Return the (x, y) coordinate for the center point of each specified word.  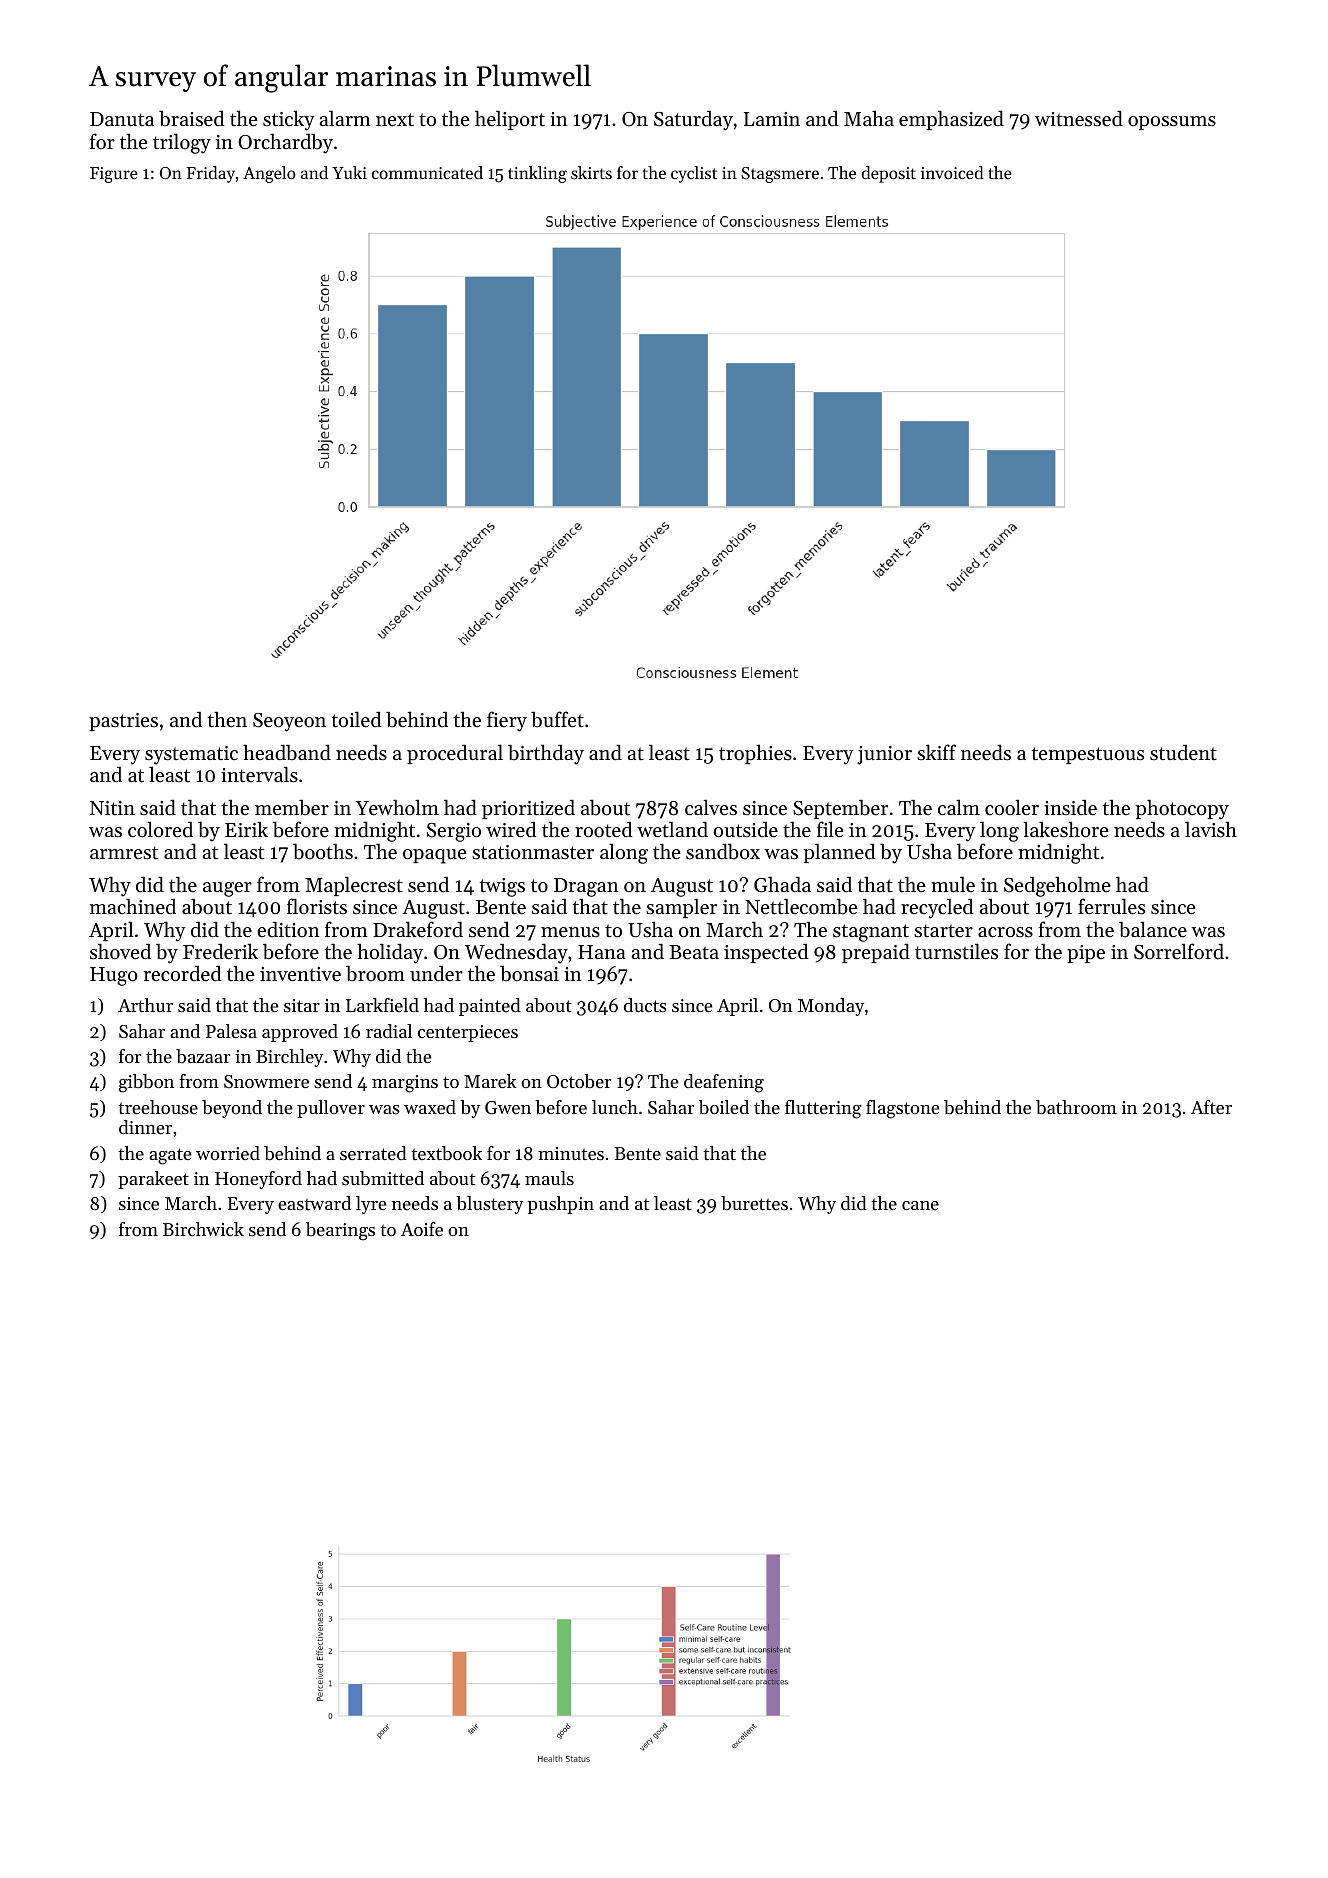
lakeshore (1066, 829)
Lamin (772, 119)
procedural (455, 754)
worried (228, 1153)
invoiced (952, 172)
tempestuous (1087, 755)
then (227, 719)
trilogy (182, 143)
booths (323, 851)
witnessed (1079, 118)
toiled (356, 719)
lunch (615, 1107)
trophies (755, 754)
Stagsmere (780, 175)
